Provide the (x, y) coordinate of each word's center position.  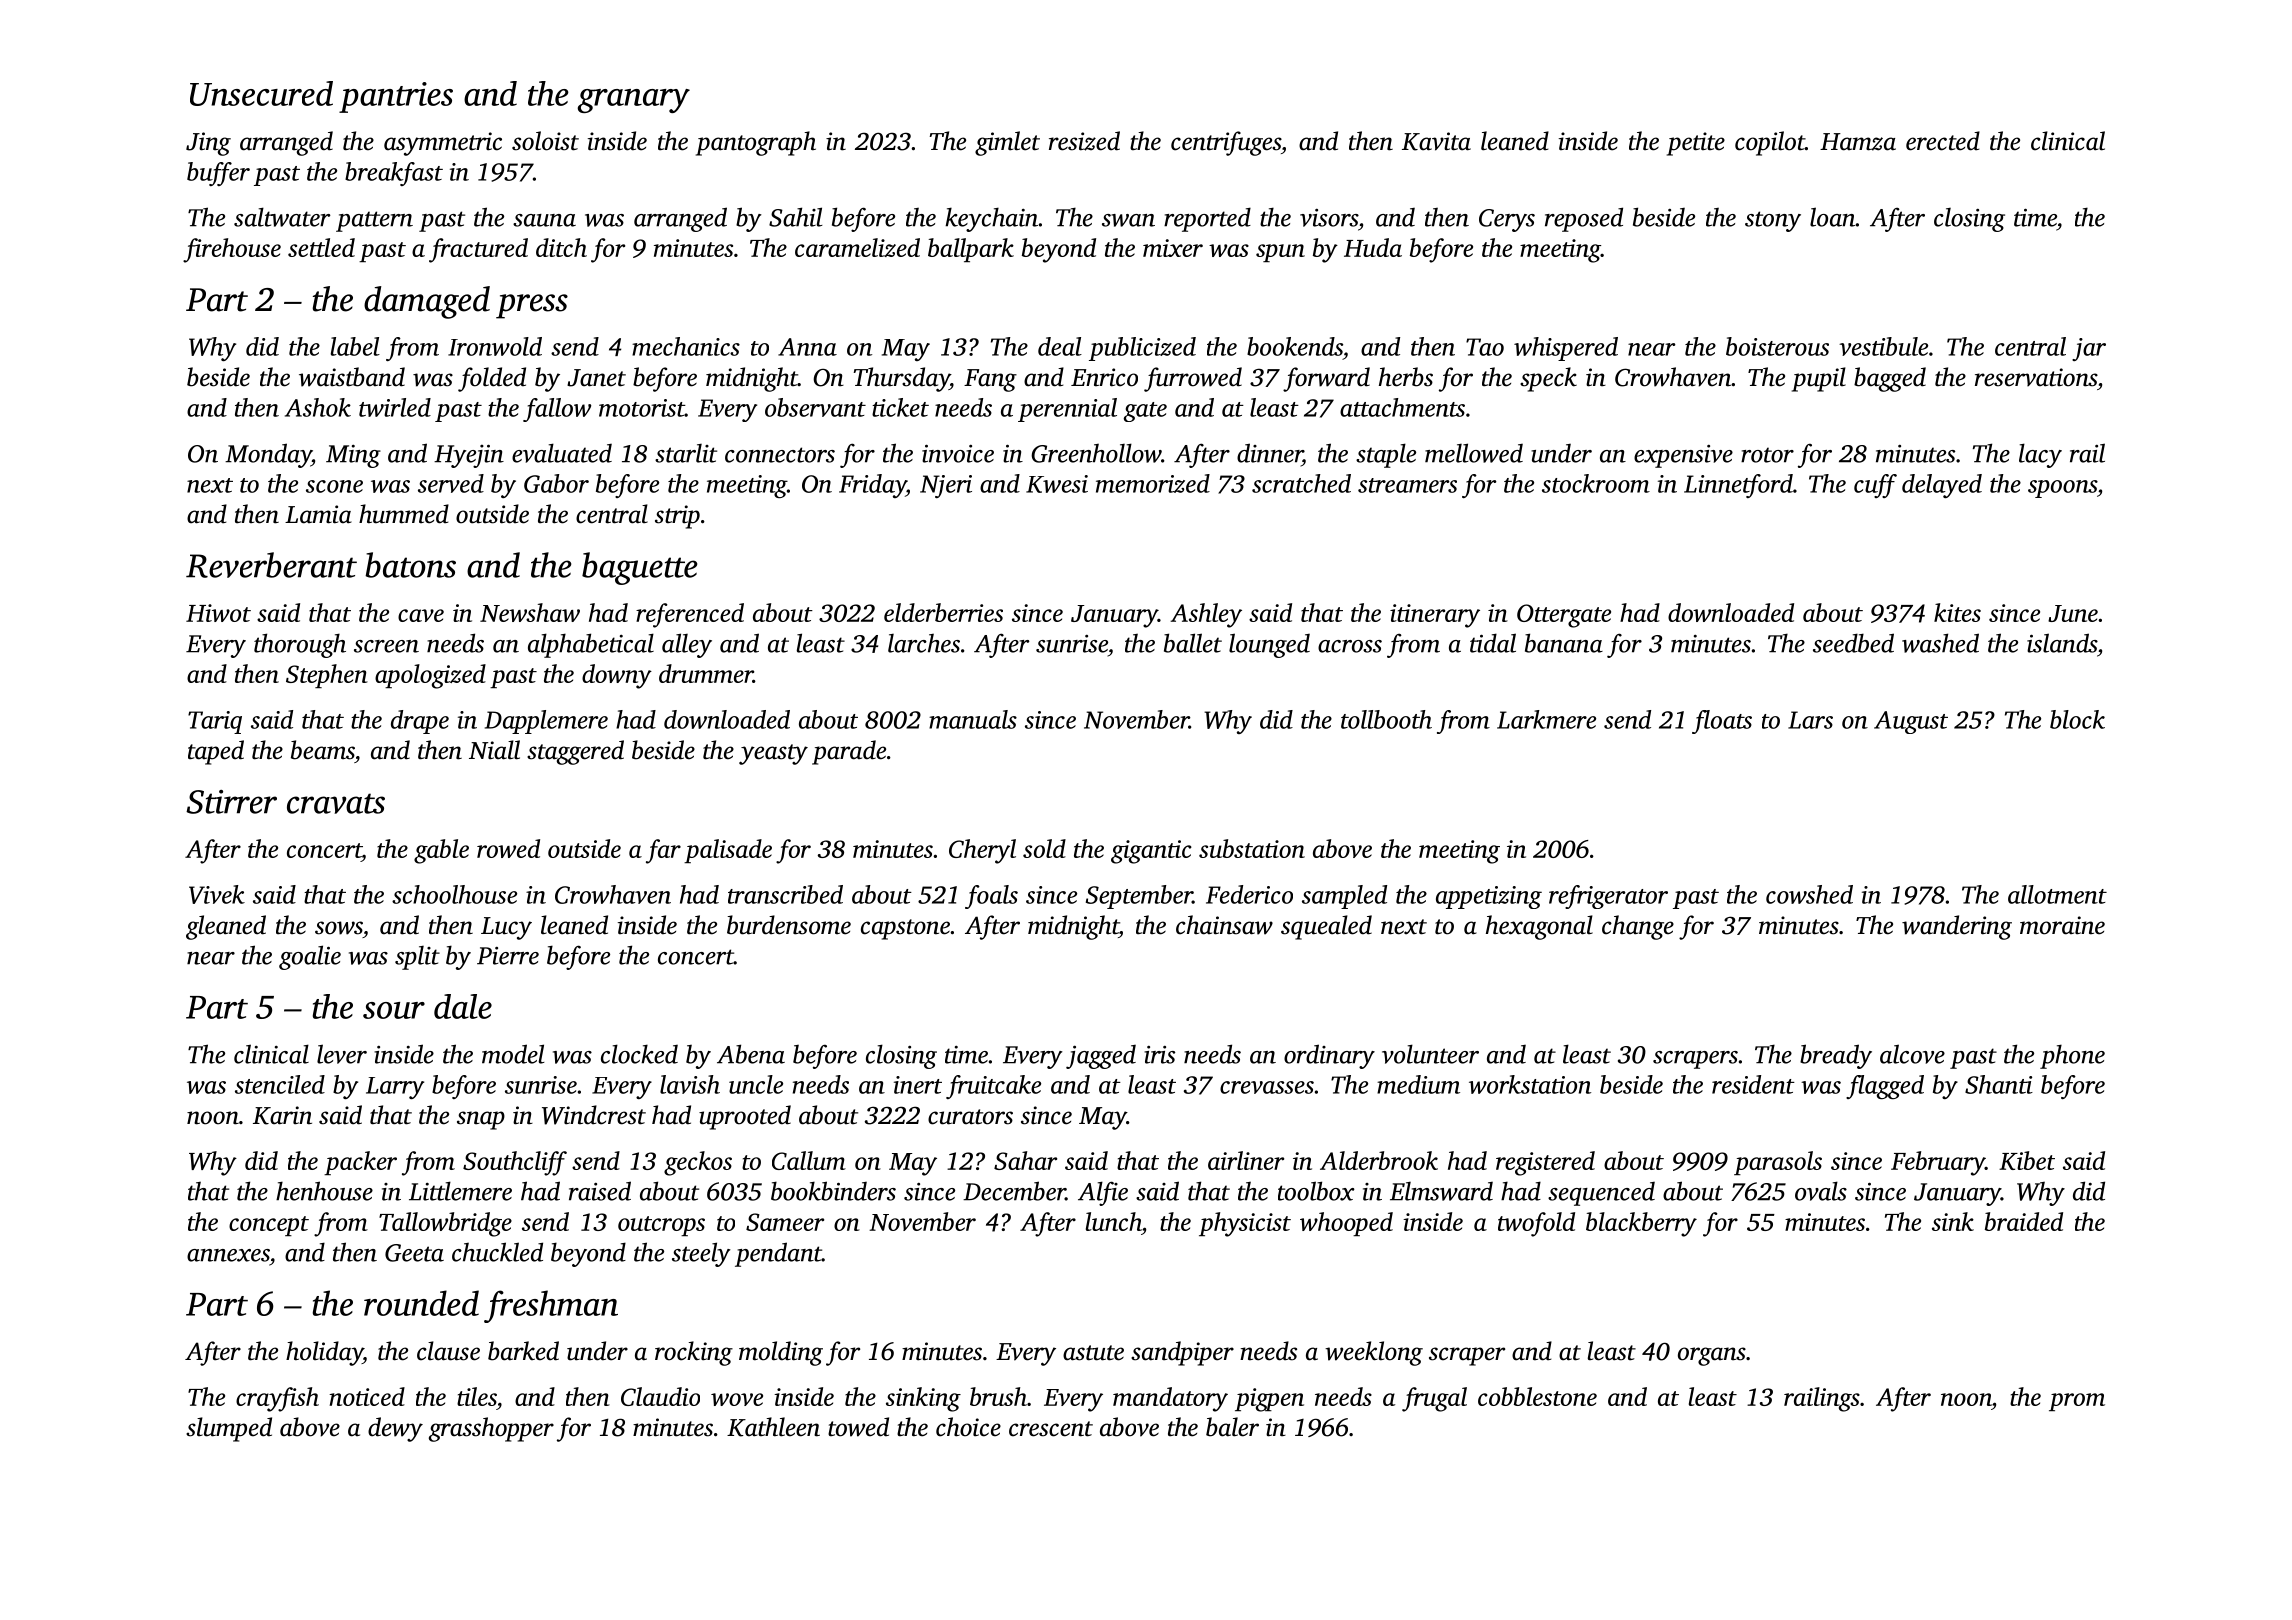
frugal (1434, 1399)
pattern (374, 221)
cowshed (1809, 894)
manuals (973, 719)
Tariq (215, 722)
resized (1084, 141)
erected (1943, 141)
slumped (229, 1429)
